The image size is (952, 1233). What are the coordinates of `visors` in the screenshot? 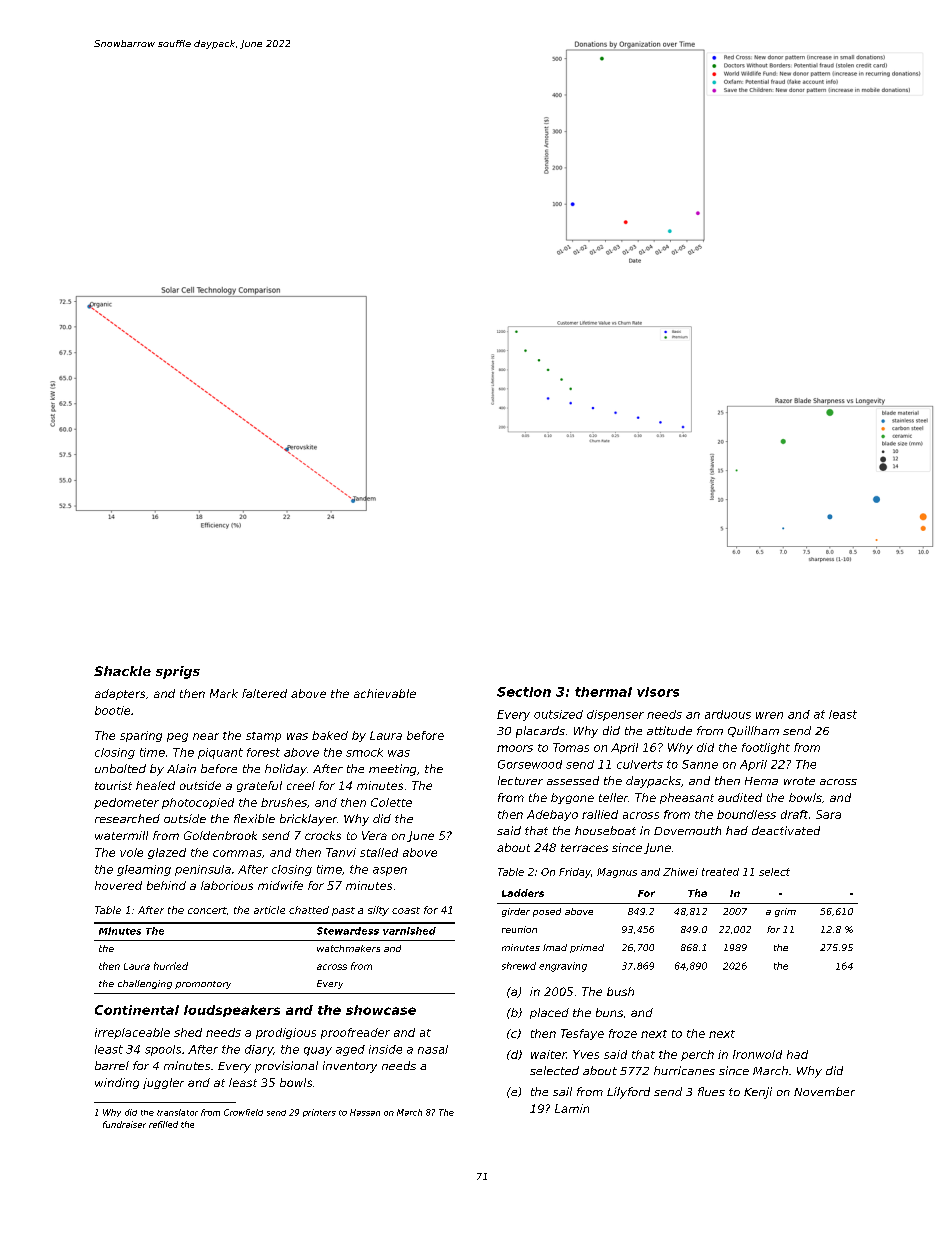 It's located at (658, 692).
